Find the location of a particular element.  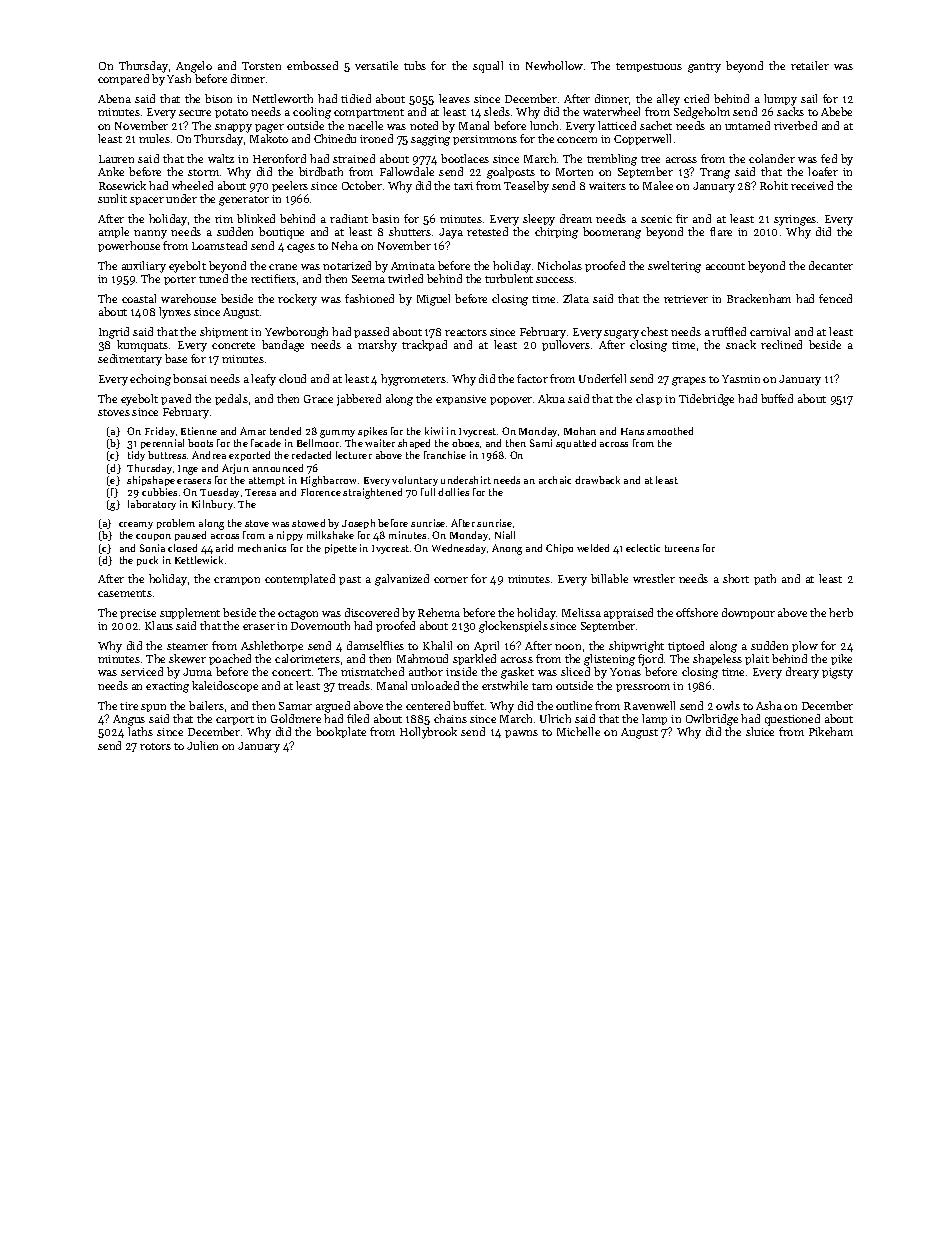

rotors is located at coordinates (155, 746).
